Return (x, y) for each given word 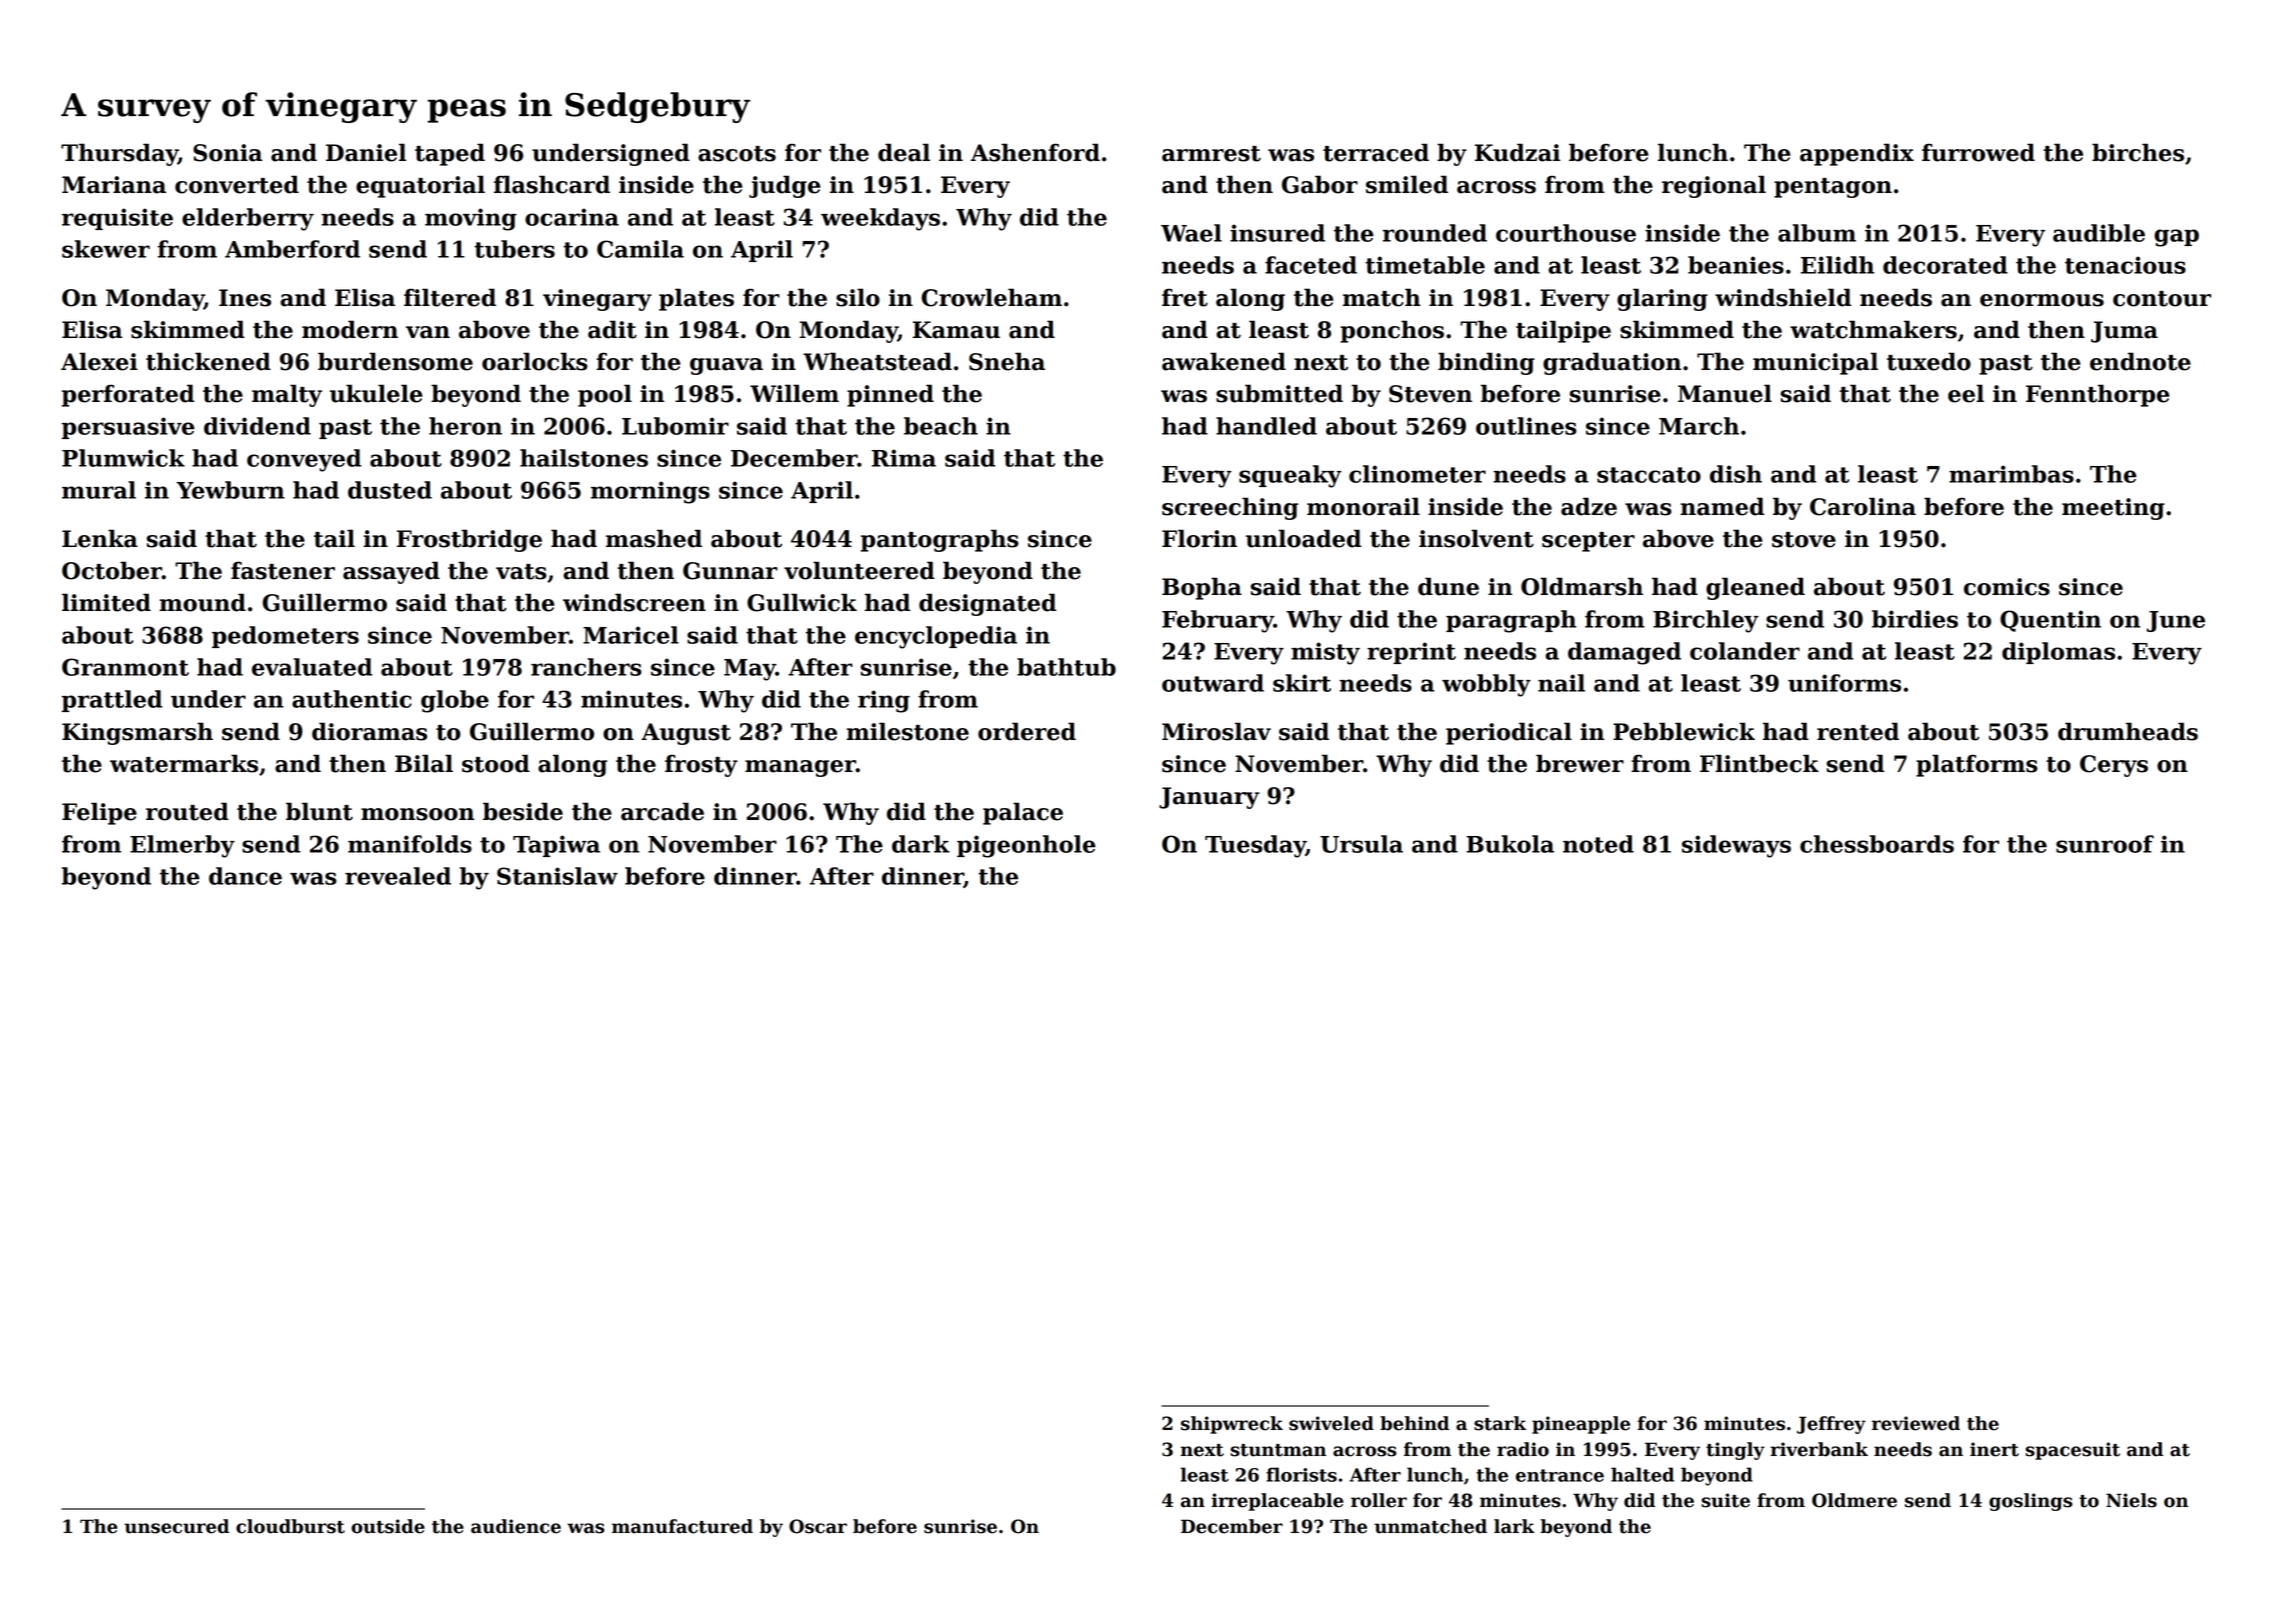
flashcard (552, 184)
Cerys (2114, 766)
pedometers (285, 637)
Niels (2131, 1500)
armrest (1211, 154)
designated (987, 604)
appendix (1857, 154)
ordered (1027, 731)
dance (245, 876)
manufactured (682, 1526)
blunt (319, 811)
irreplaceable (1277, 1502)
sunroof (2105, 844)
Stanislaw (557, 876)
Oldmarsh (1582, 586)
